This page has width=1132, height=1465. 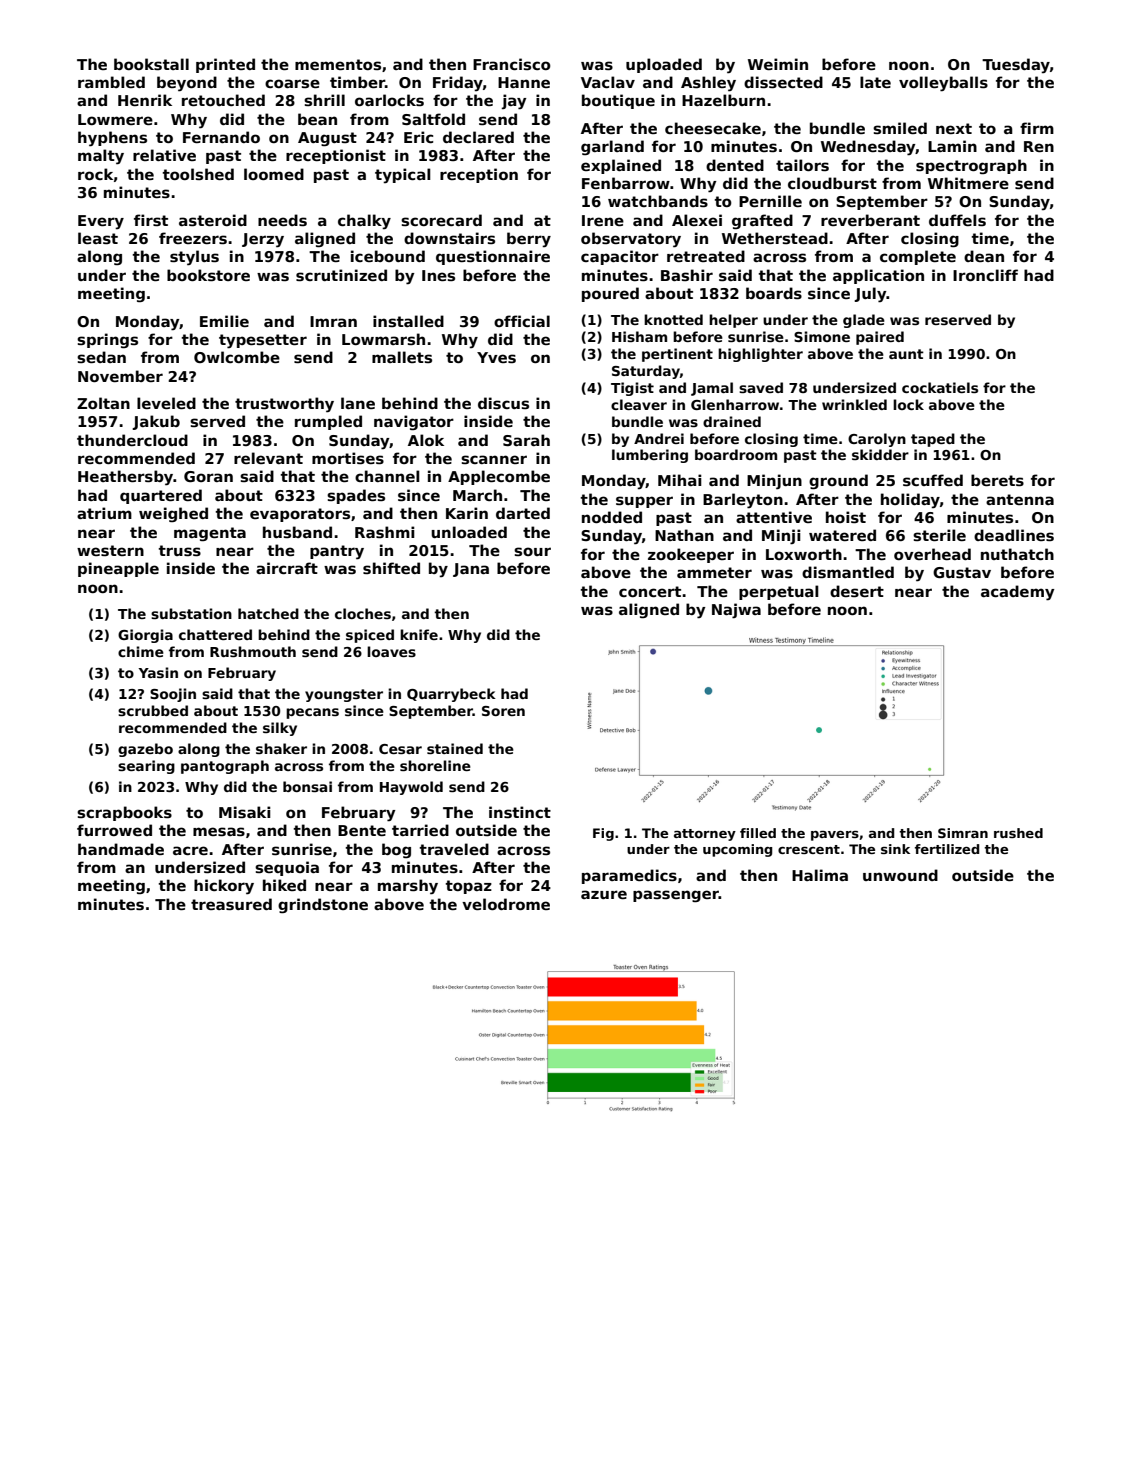 I want to click on needs, so click(x=282, y=220).
